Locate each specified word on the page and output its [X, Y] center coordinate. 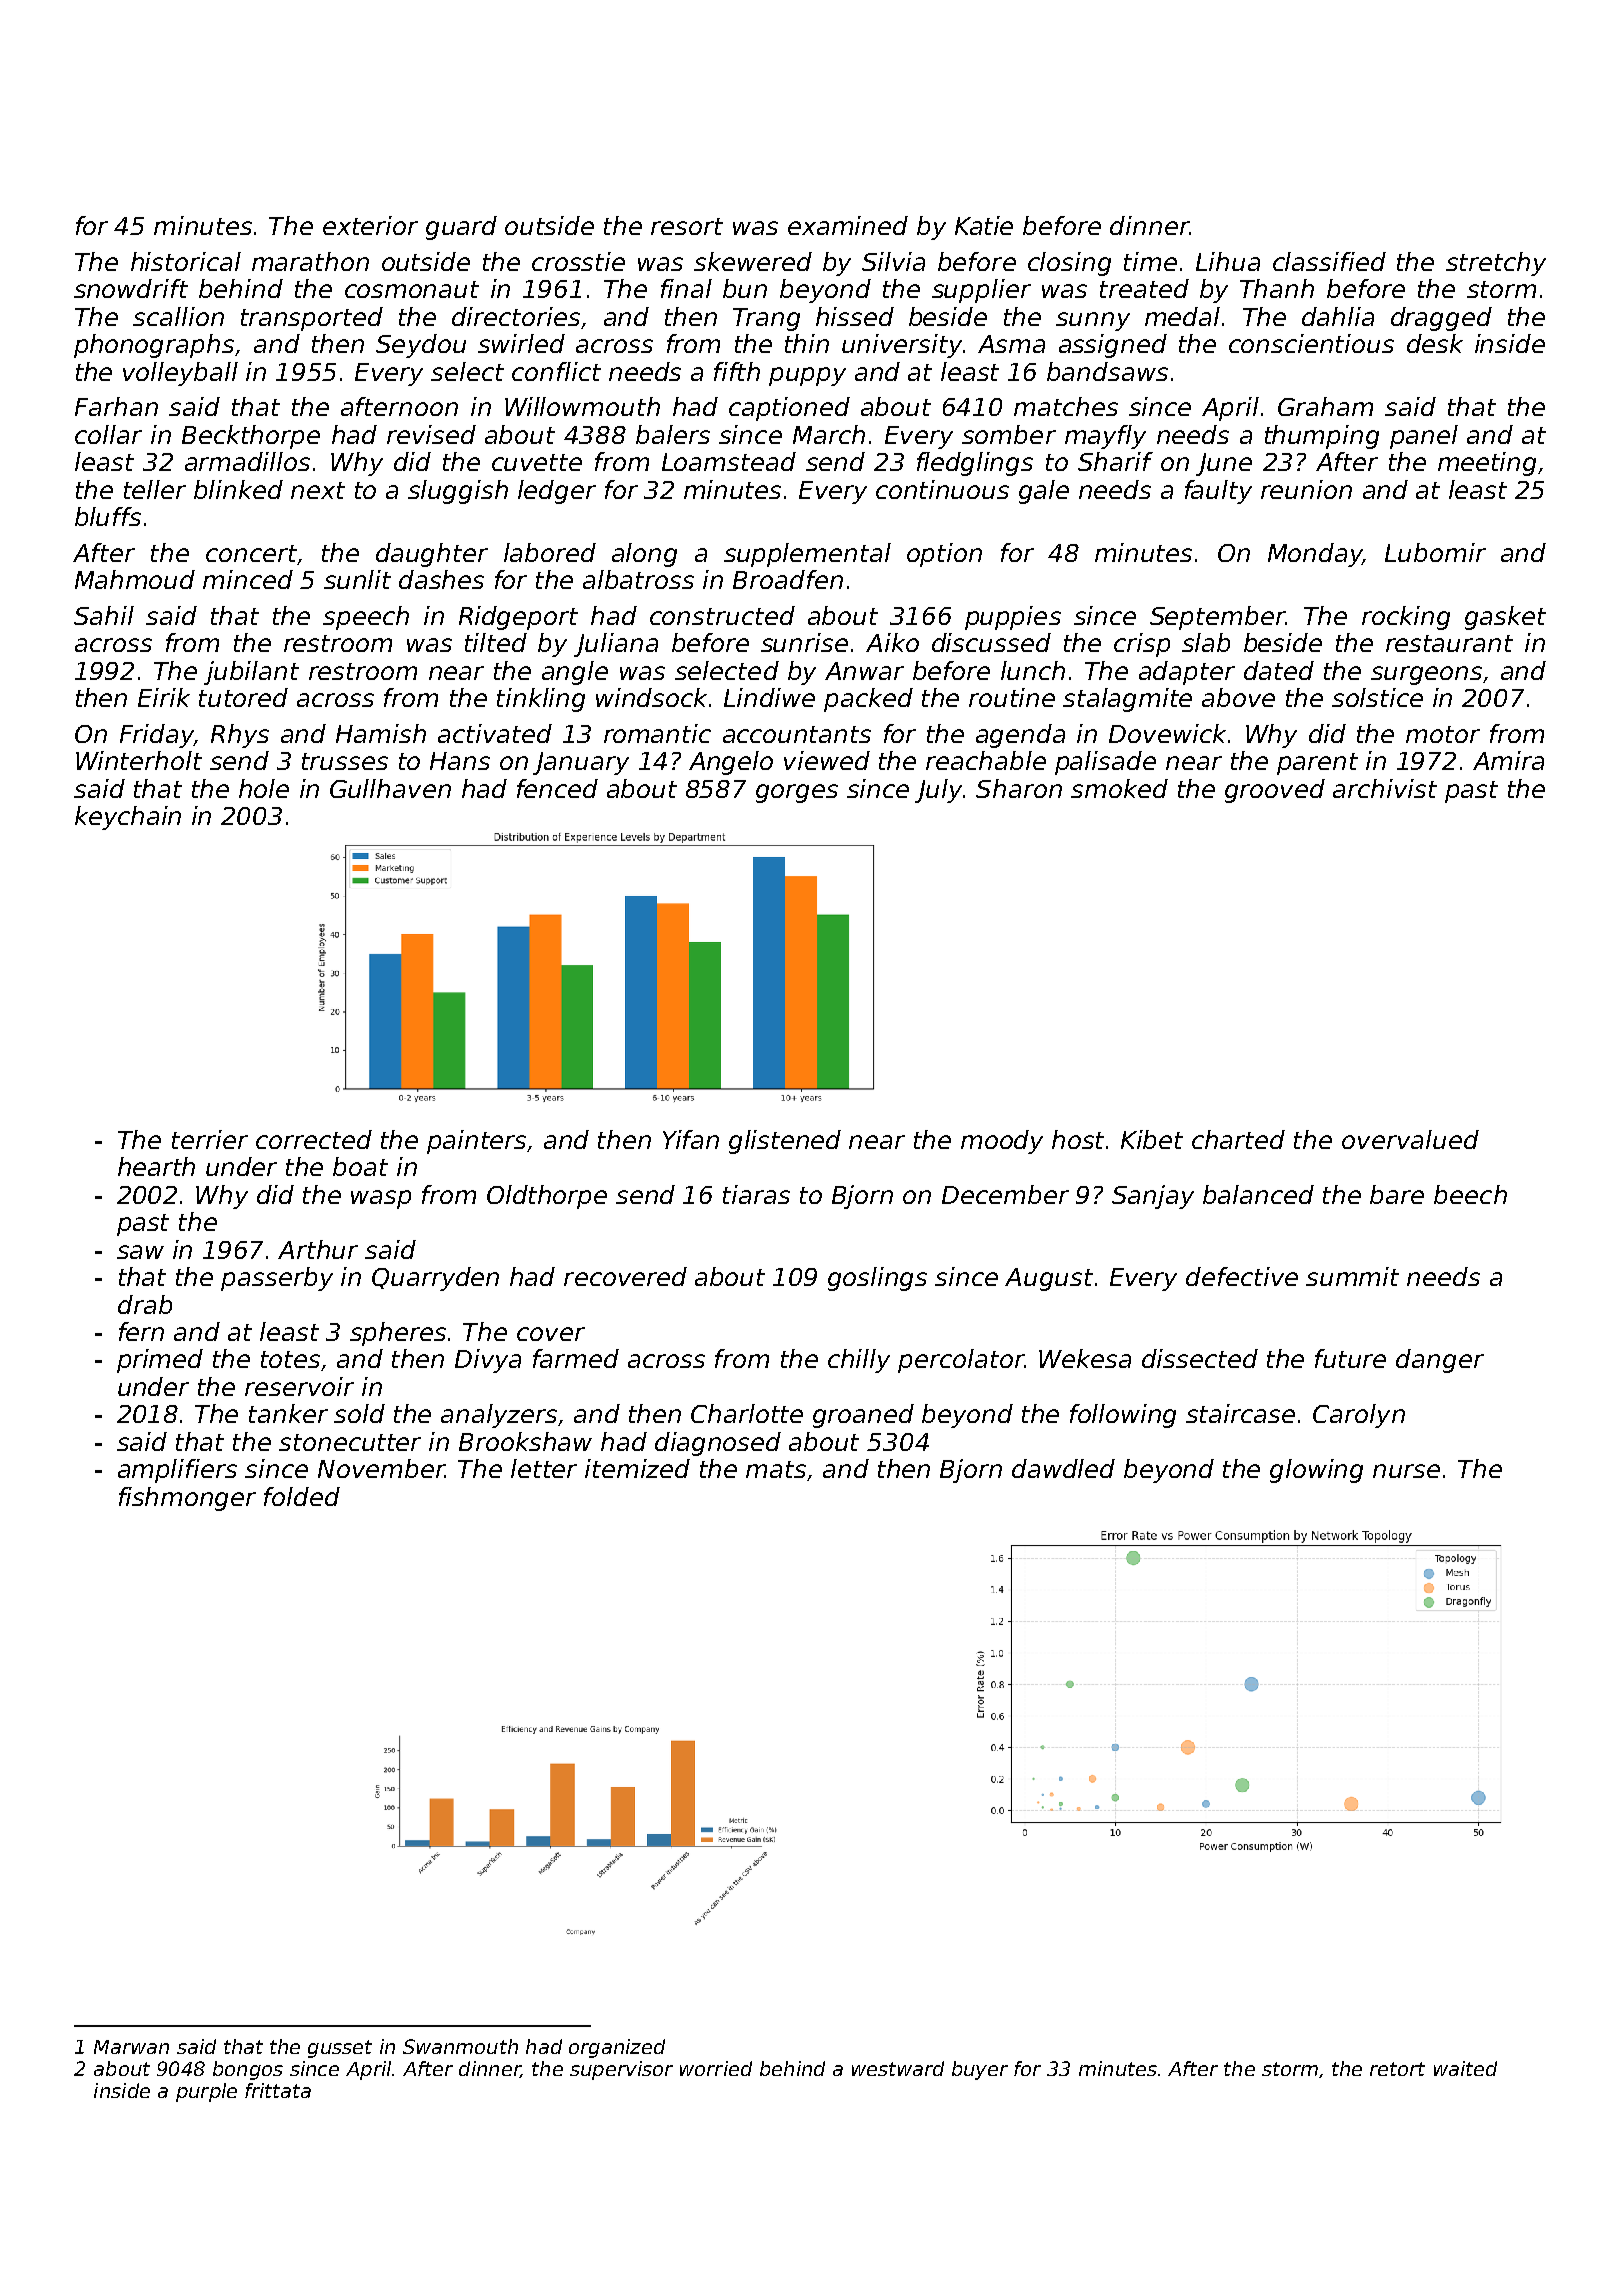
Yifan [691, 1139]
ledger [557, 492]
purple [206, 2092]
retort [1397, 2069]
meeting [1487, 464]
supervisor [621, 2070]
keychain [128, 818]
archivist [1385, 788]
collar [108, 434]
